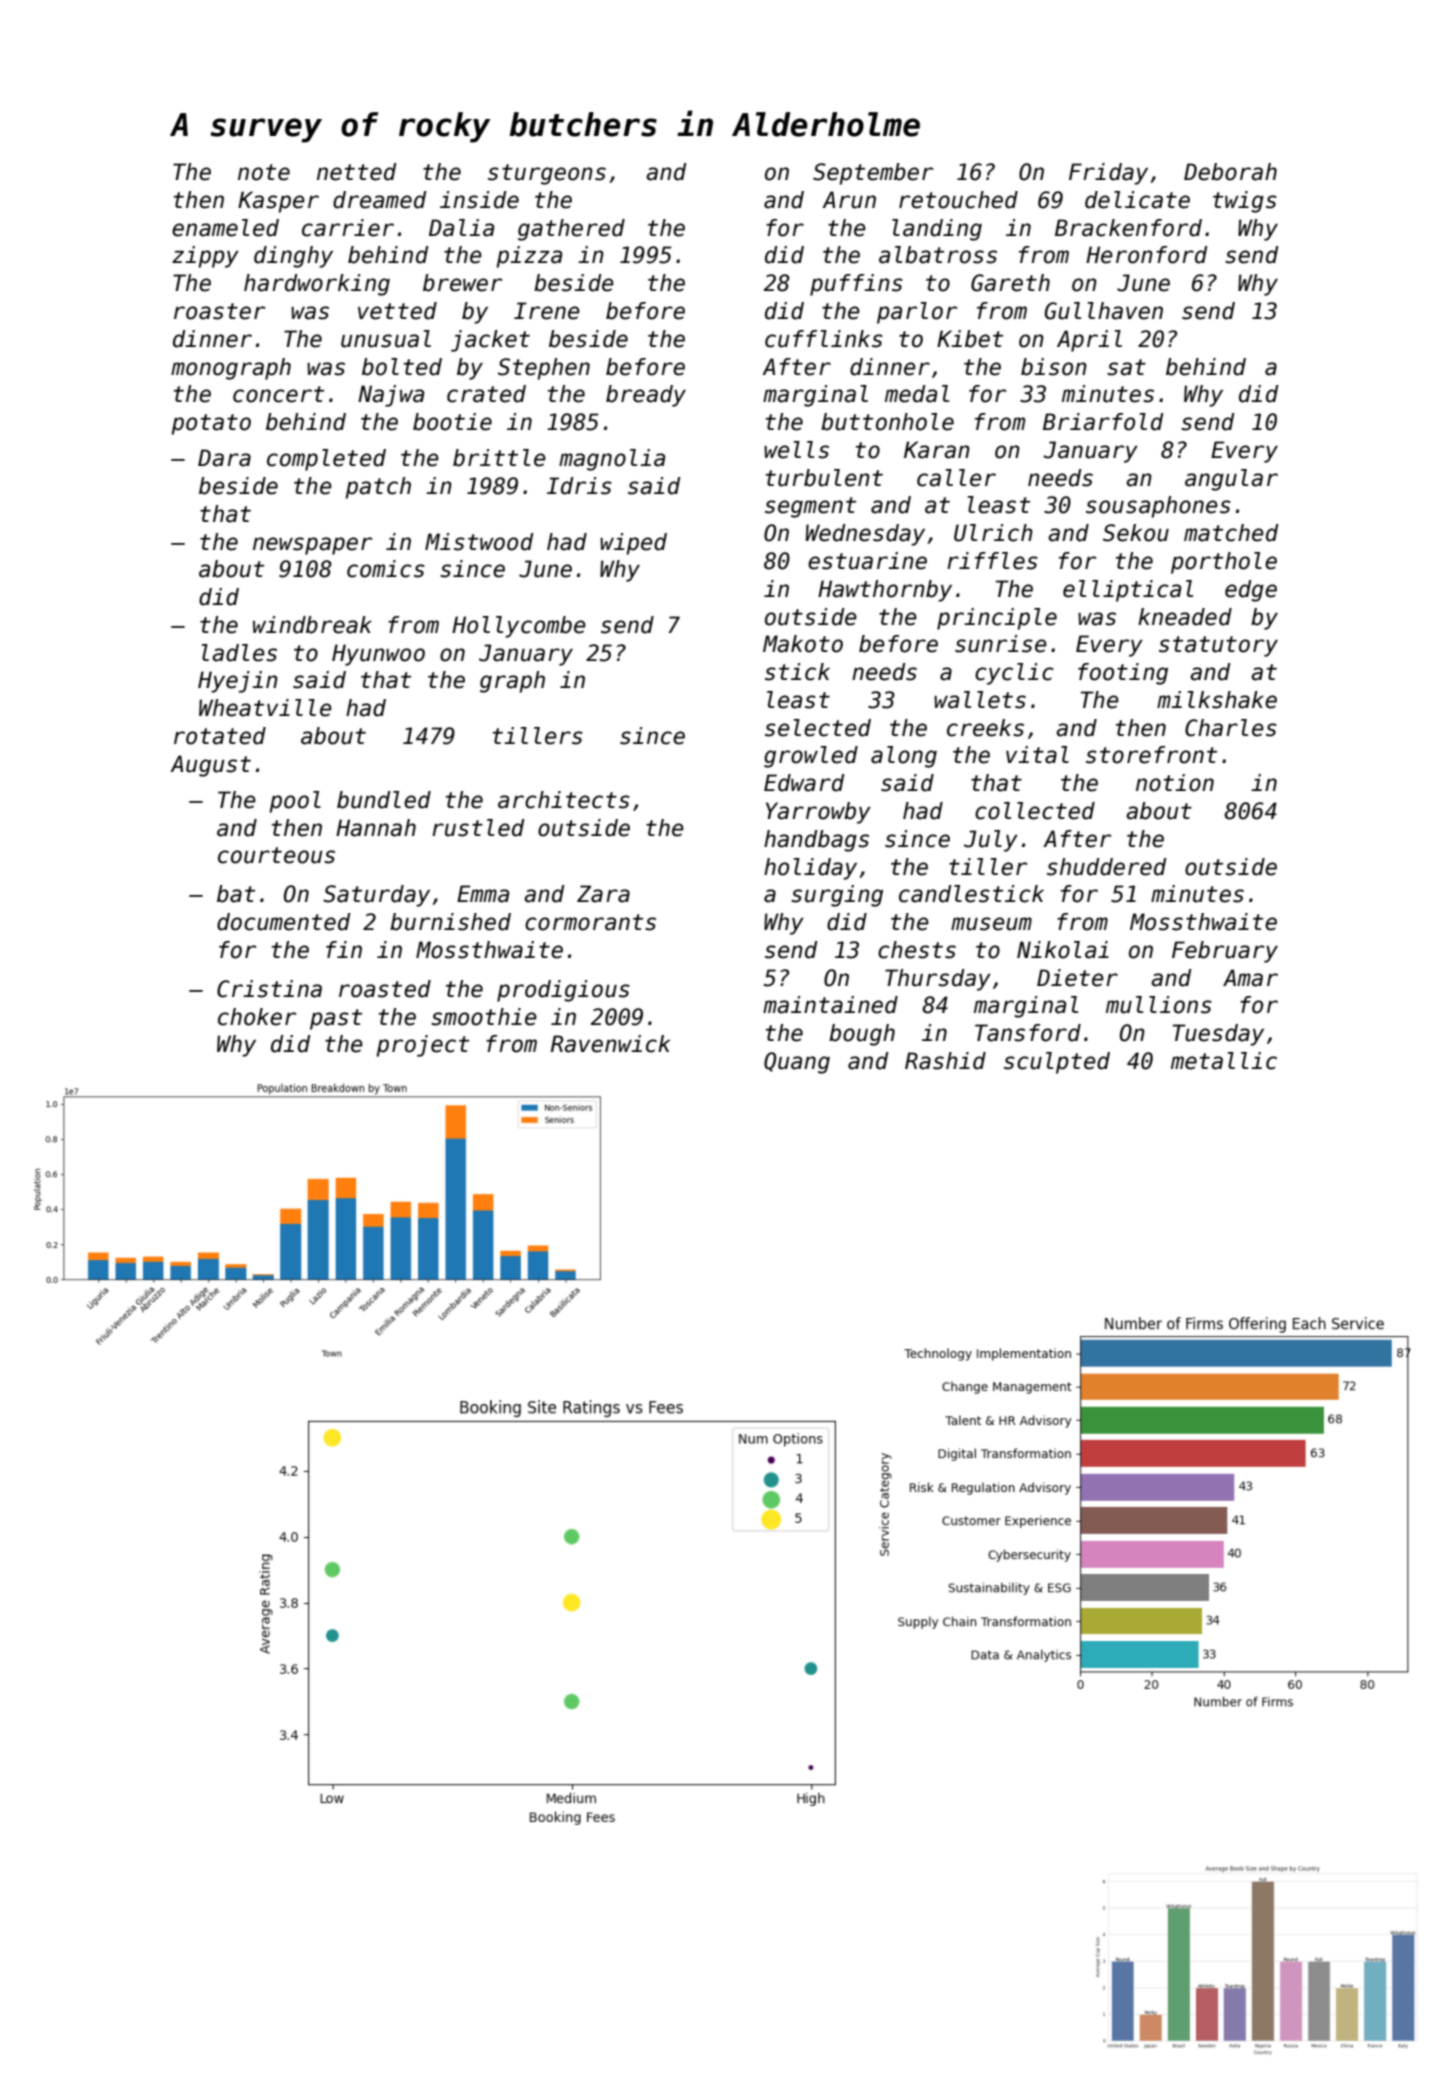  Describe the element at coordinates (811, 757) in the screenshot. I see `growled` at that location.
